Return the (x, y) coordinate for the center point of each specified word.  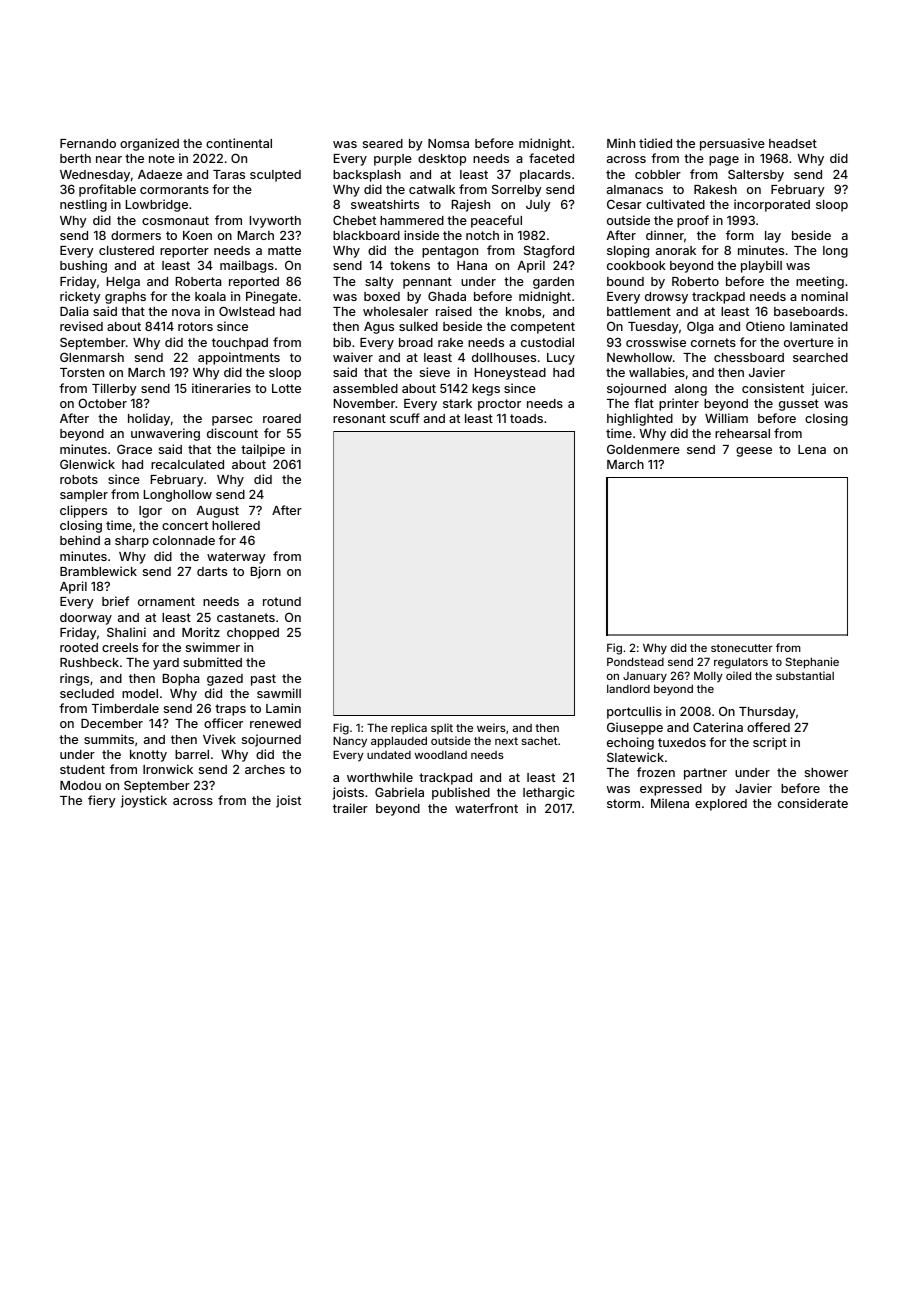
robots (79, 479)
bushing (83, 266)
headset (793, 143)
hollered (236, 525)
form (740, 235)
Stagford (549, 251)
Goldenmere (643, 449)
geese (754, 452)
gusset (799, 405)
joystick (144, 801)
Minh (621, 143)
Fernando (88, 143)
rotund (282, 601)
